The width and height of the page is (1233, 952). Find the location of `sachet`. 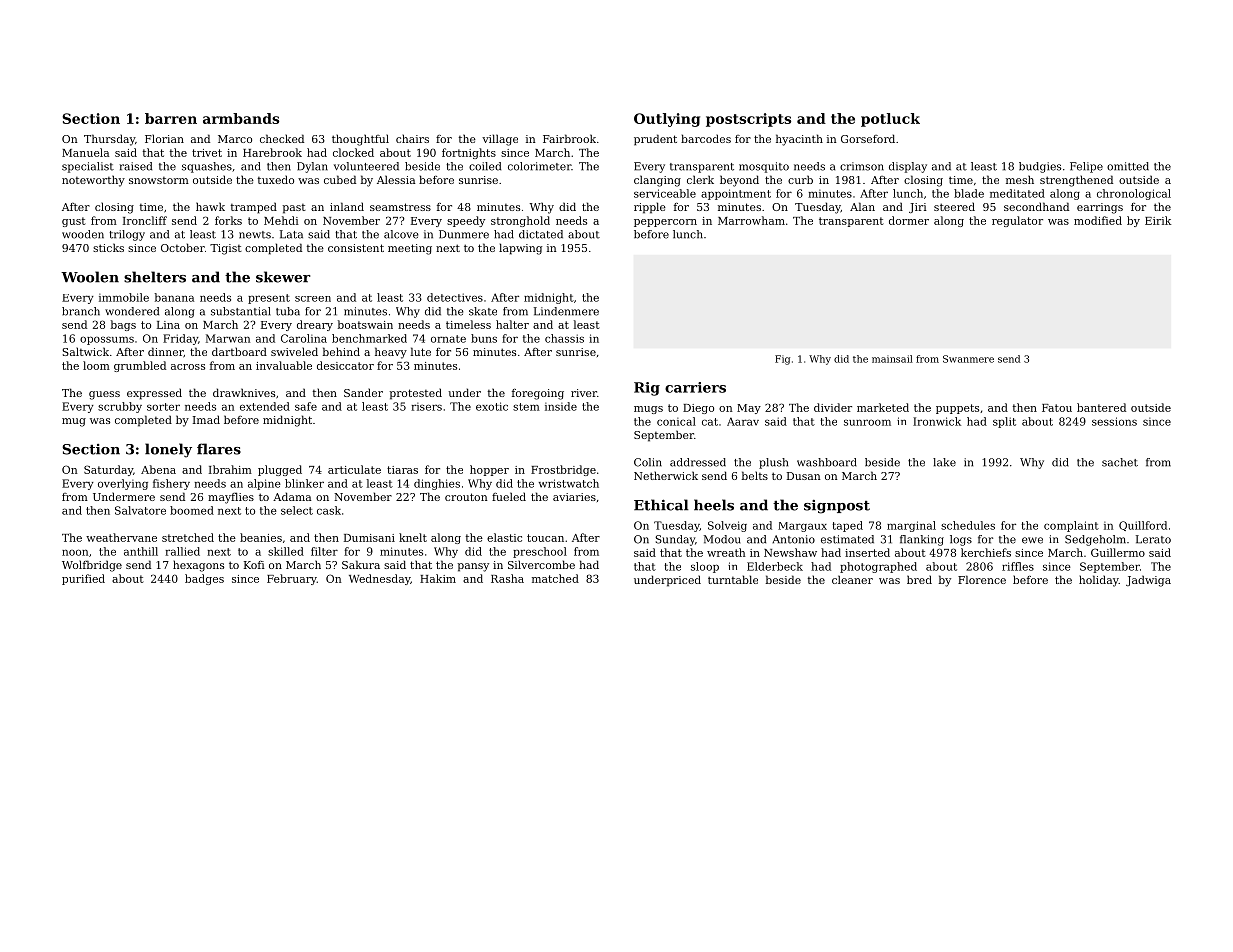

sachet is located at coordinates (1120, 462).
